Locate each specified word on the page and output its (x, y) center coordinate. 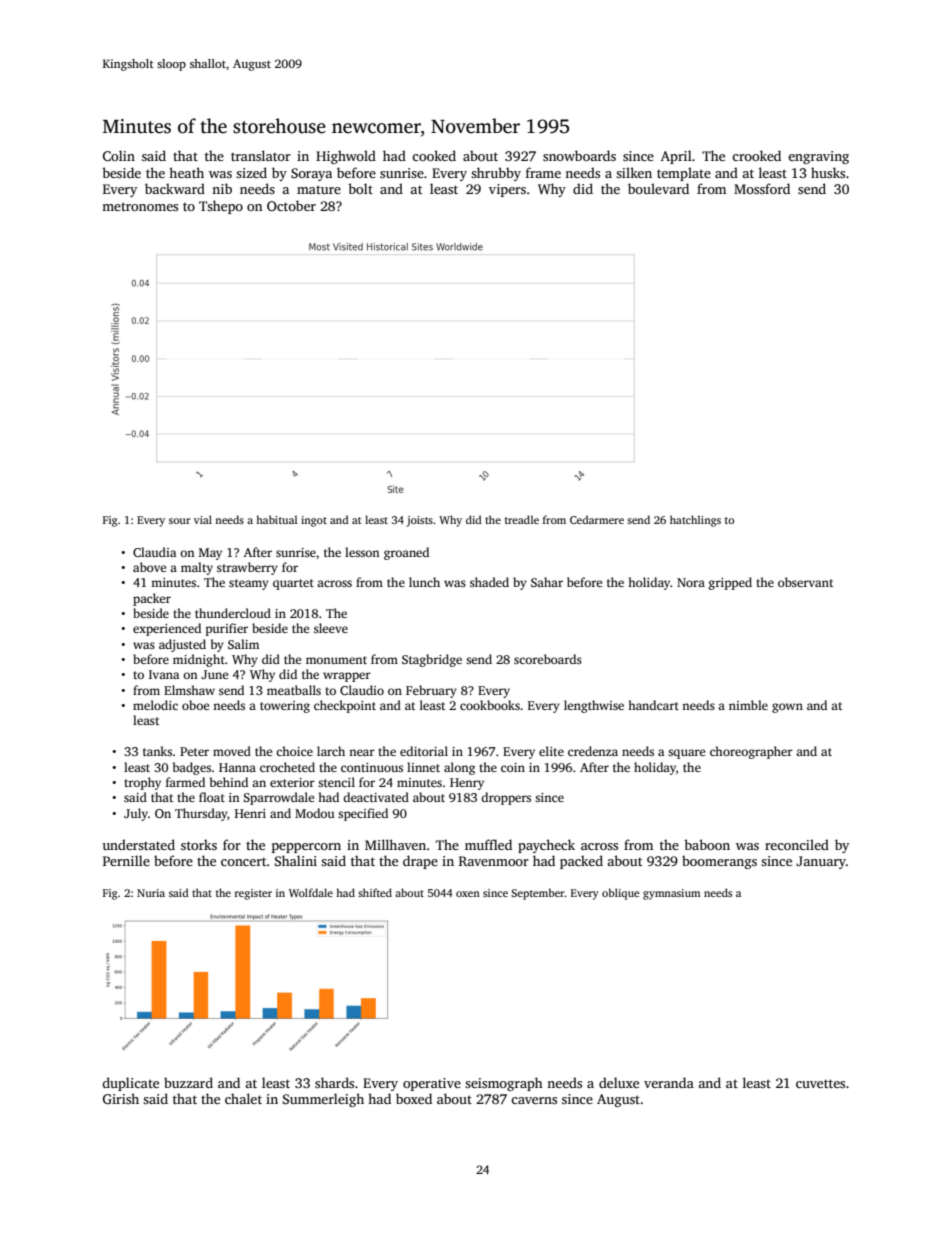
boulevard (658, 188)
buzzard (188, 1082)
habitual (276, 519)
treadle (522, 519)
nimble (748, 705)
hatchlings (695, 521)
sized (251, 172)
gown (787, 708)
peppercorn (306, 848)
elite (551, 751)
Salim (243, 644)
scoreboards (548, 659)
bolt (360, 188)
